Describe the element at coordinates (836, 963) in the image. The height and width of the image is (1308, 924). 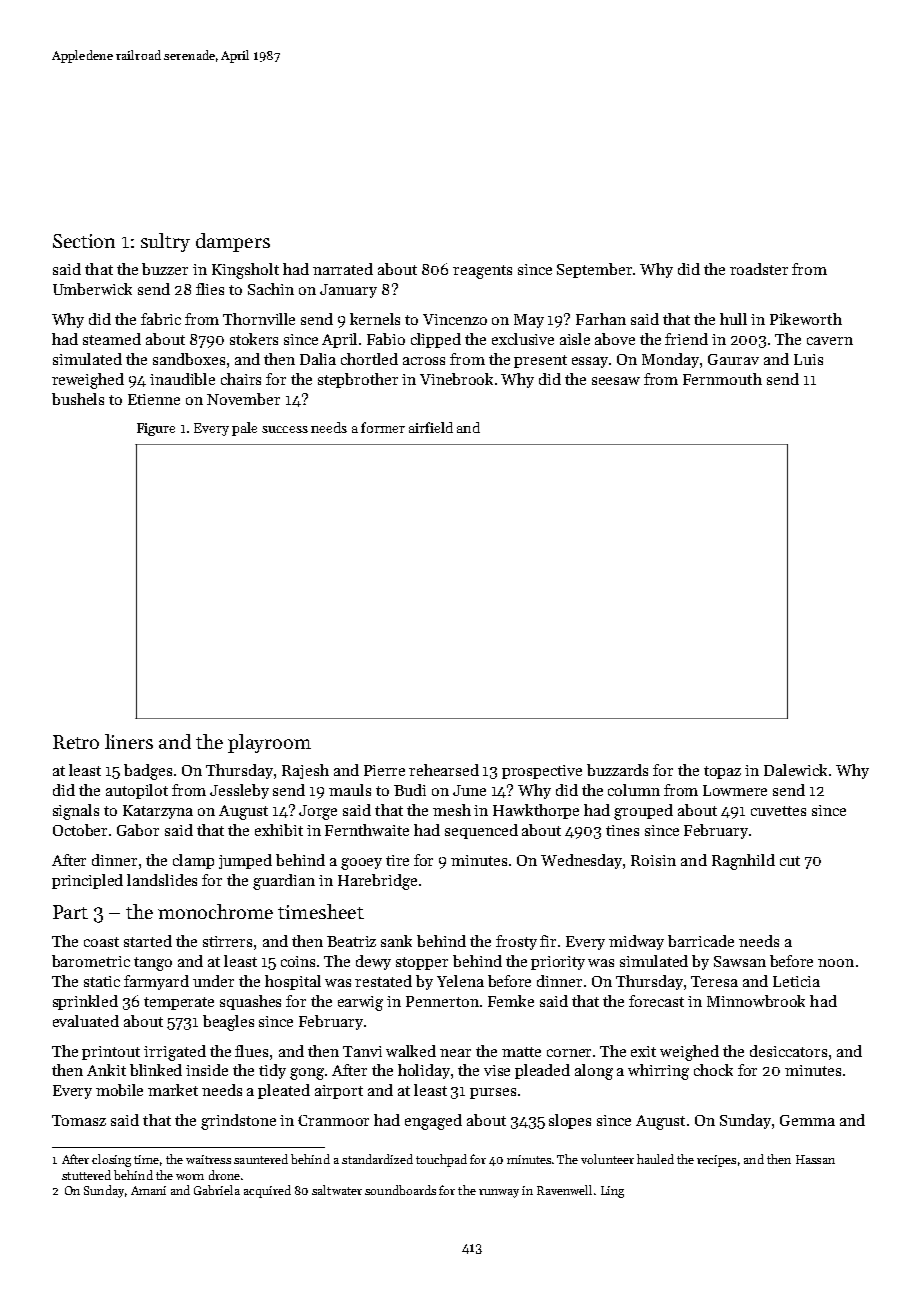
I see `noon` at that location.
